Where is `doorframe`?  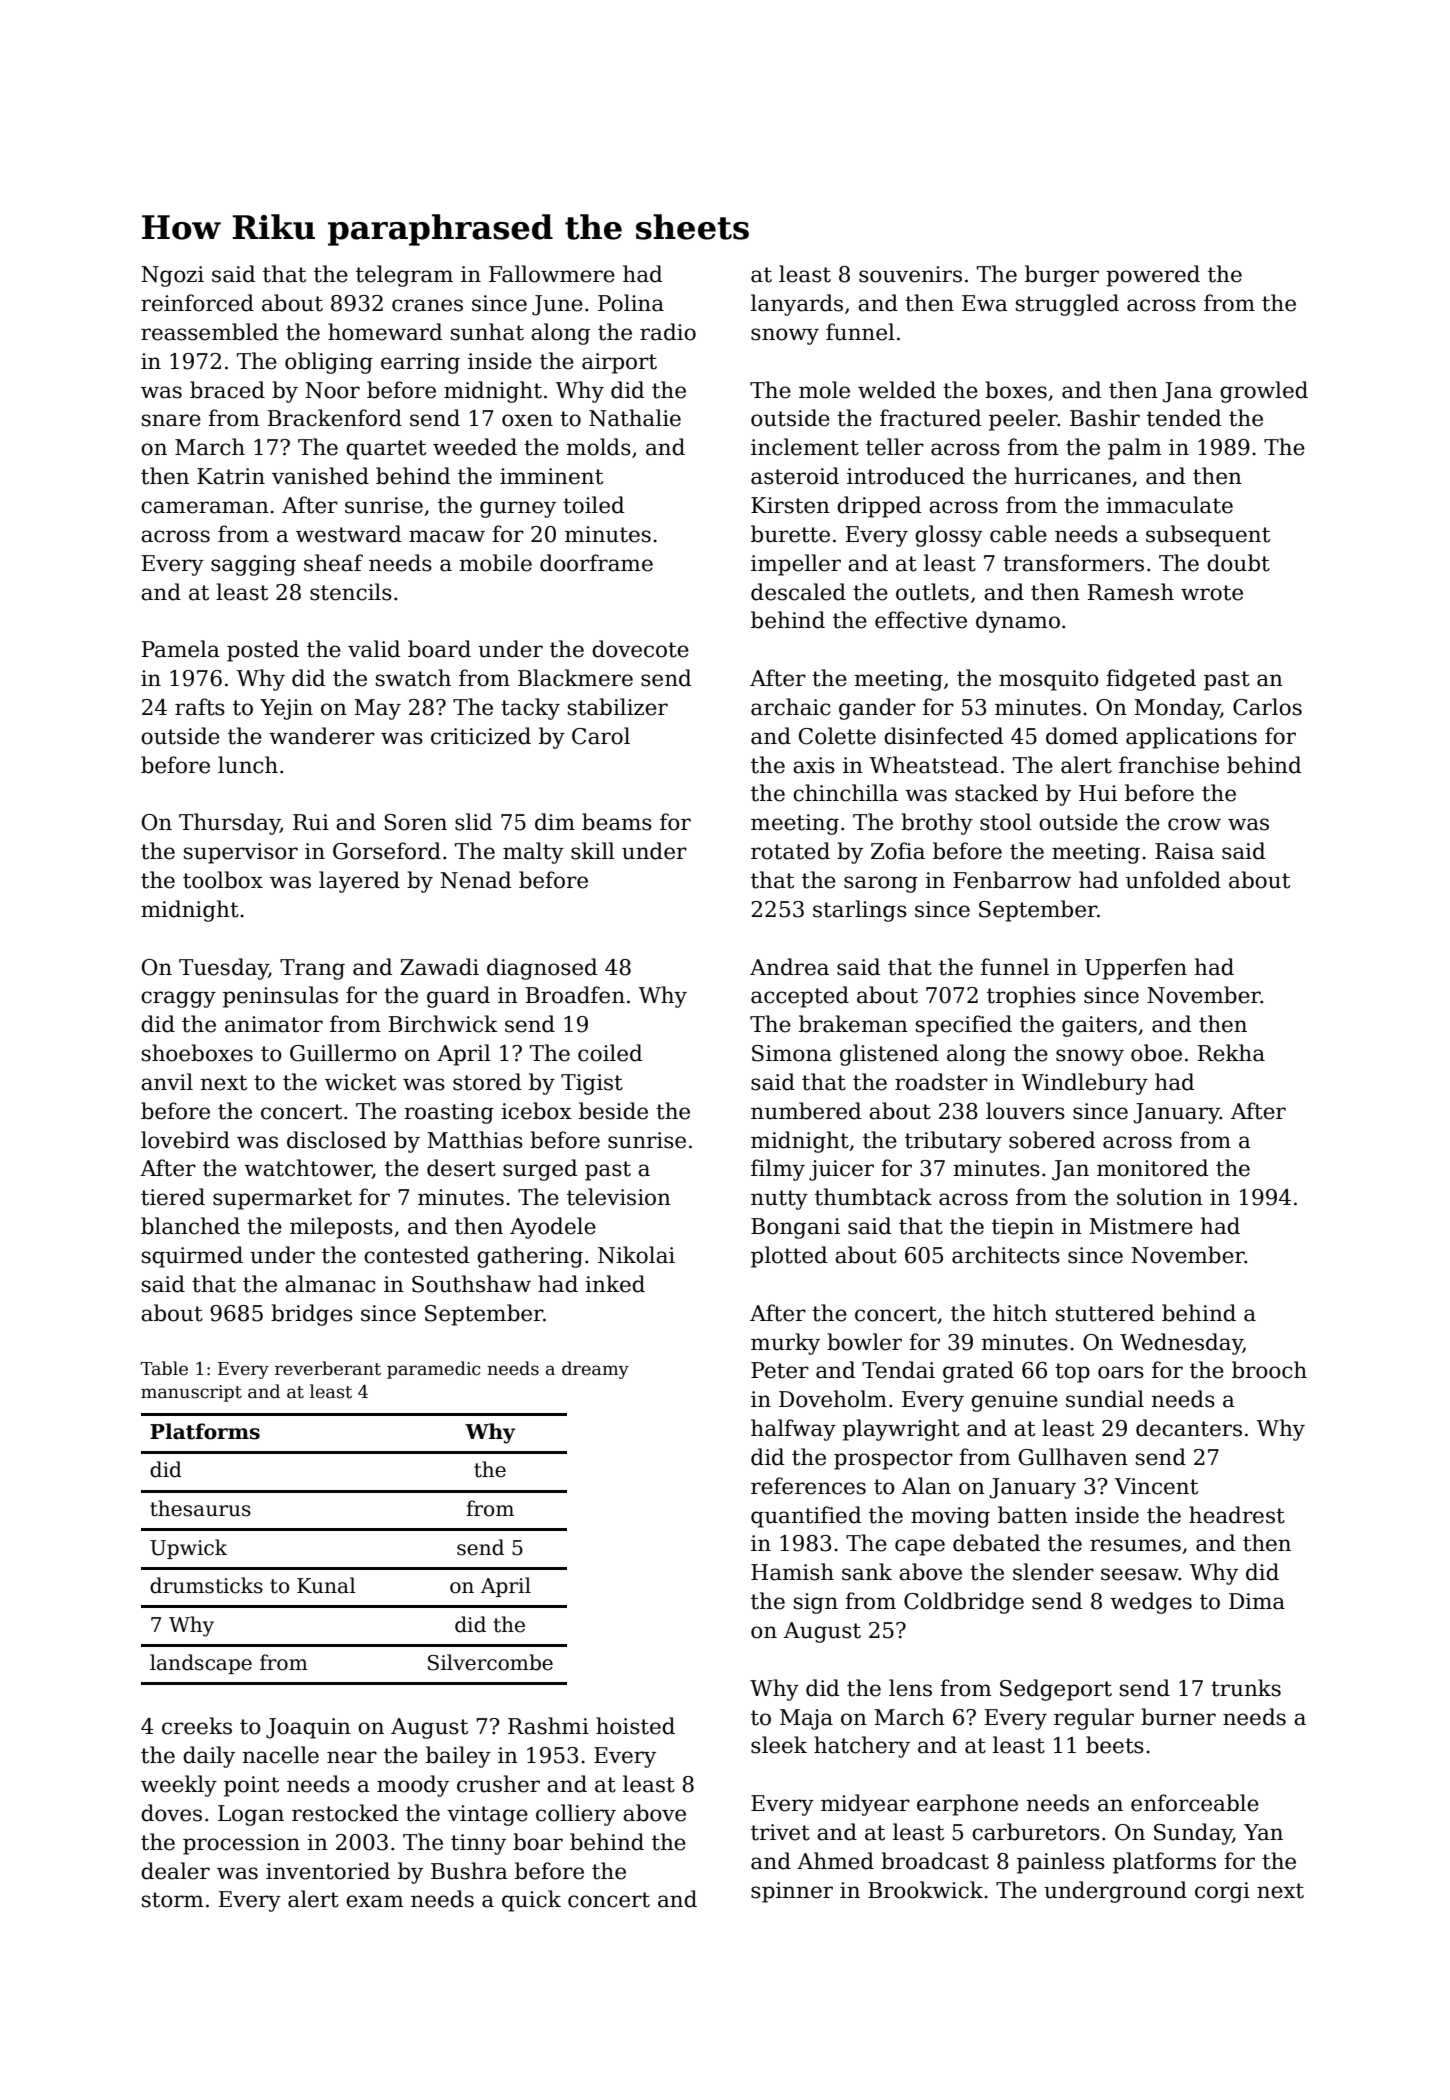 doorframe is located at coordinates (596, 563).
